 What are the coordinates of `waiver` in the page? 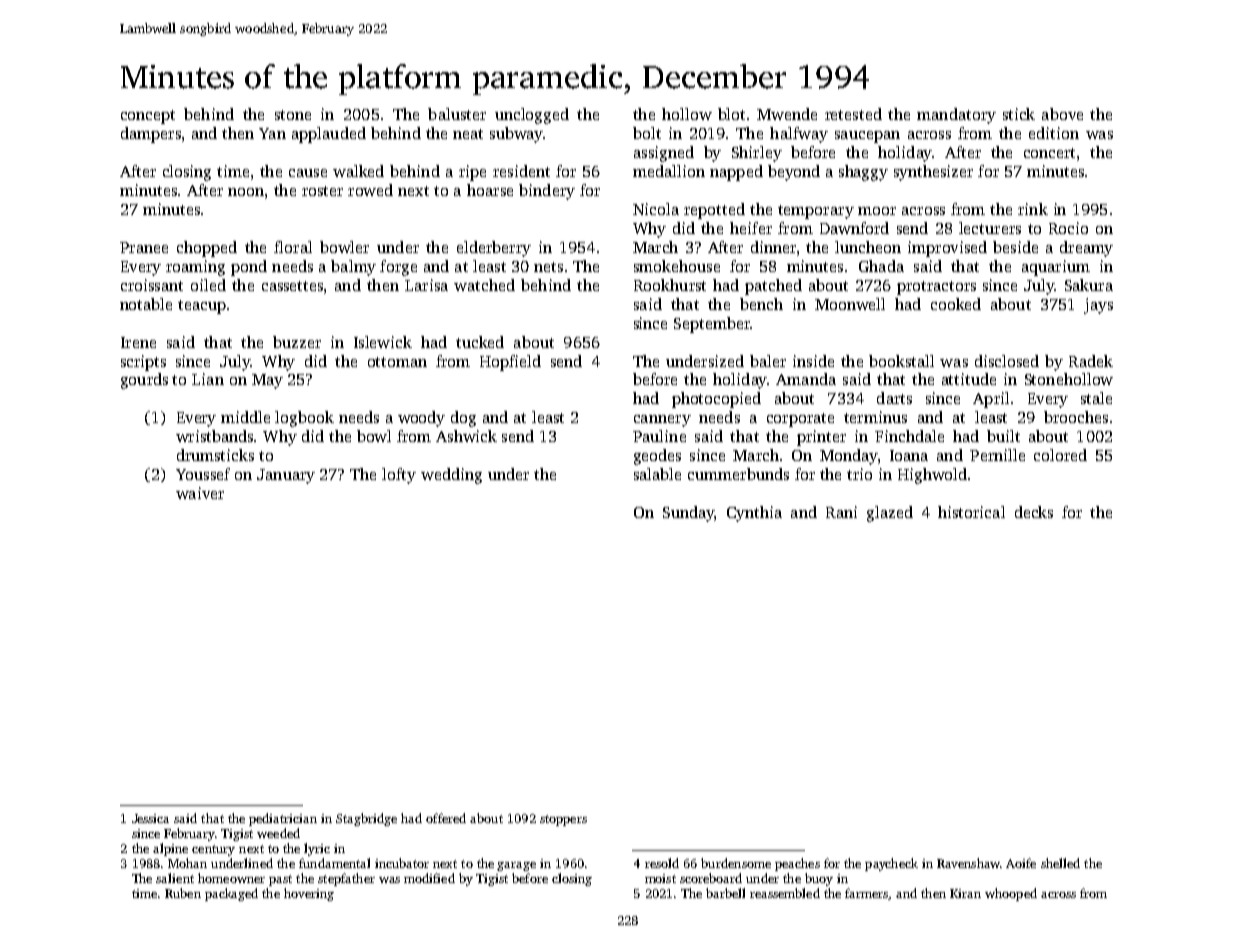 It's located at (200, 493).
